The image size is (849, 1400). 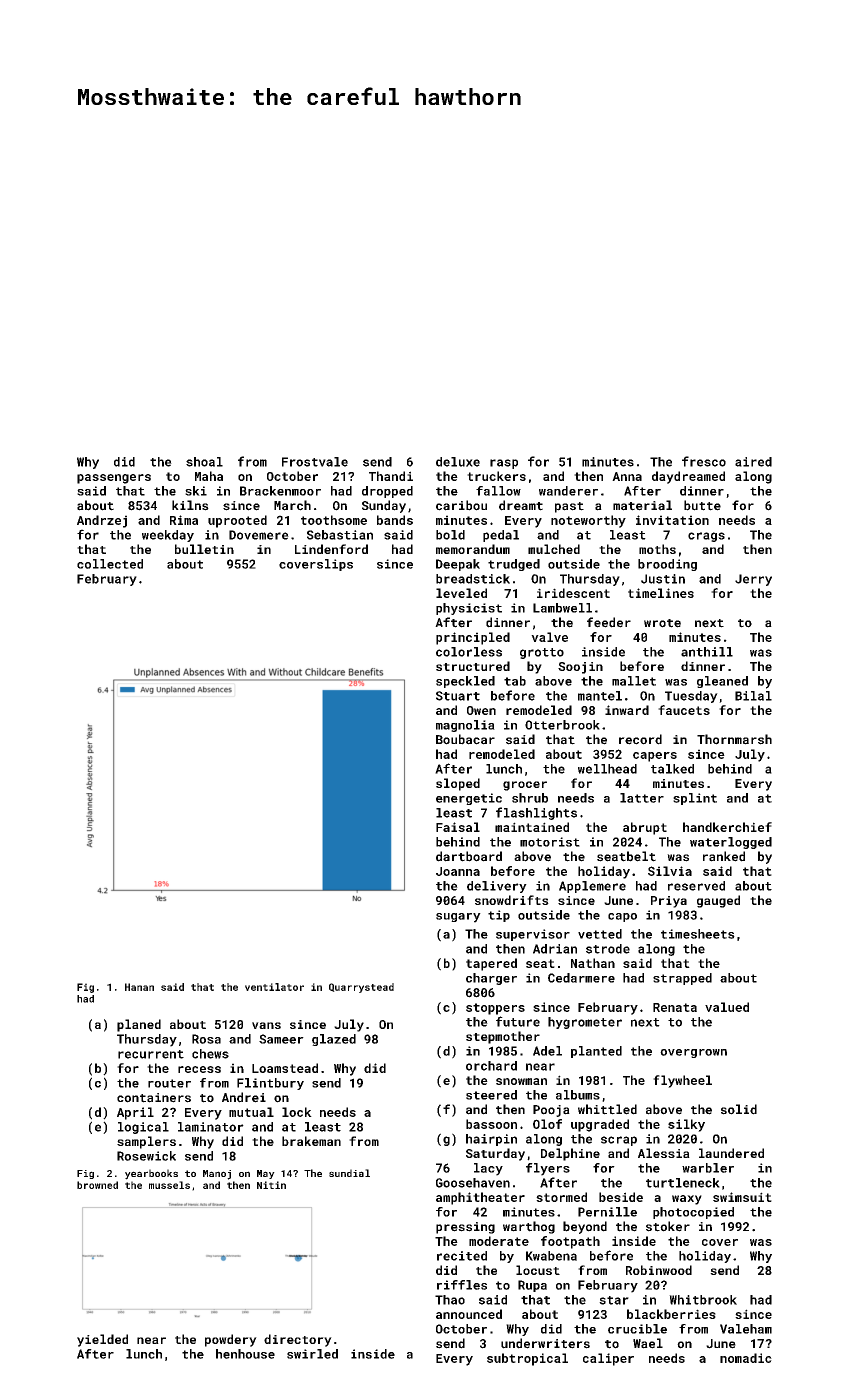 I want to click on kilns, so click(x=190, y=505).
